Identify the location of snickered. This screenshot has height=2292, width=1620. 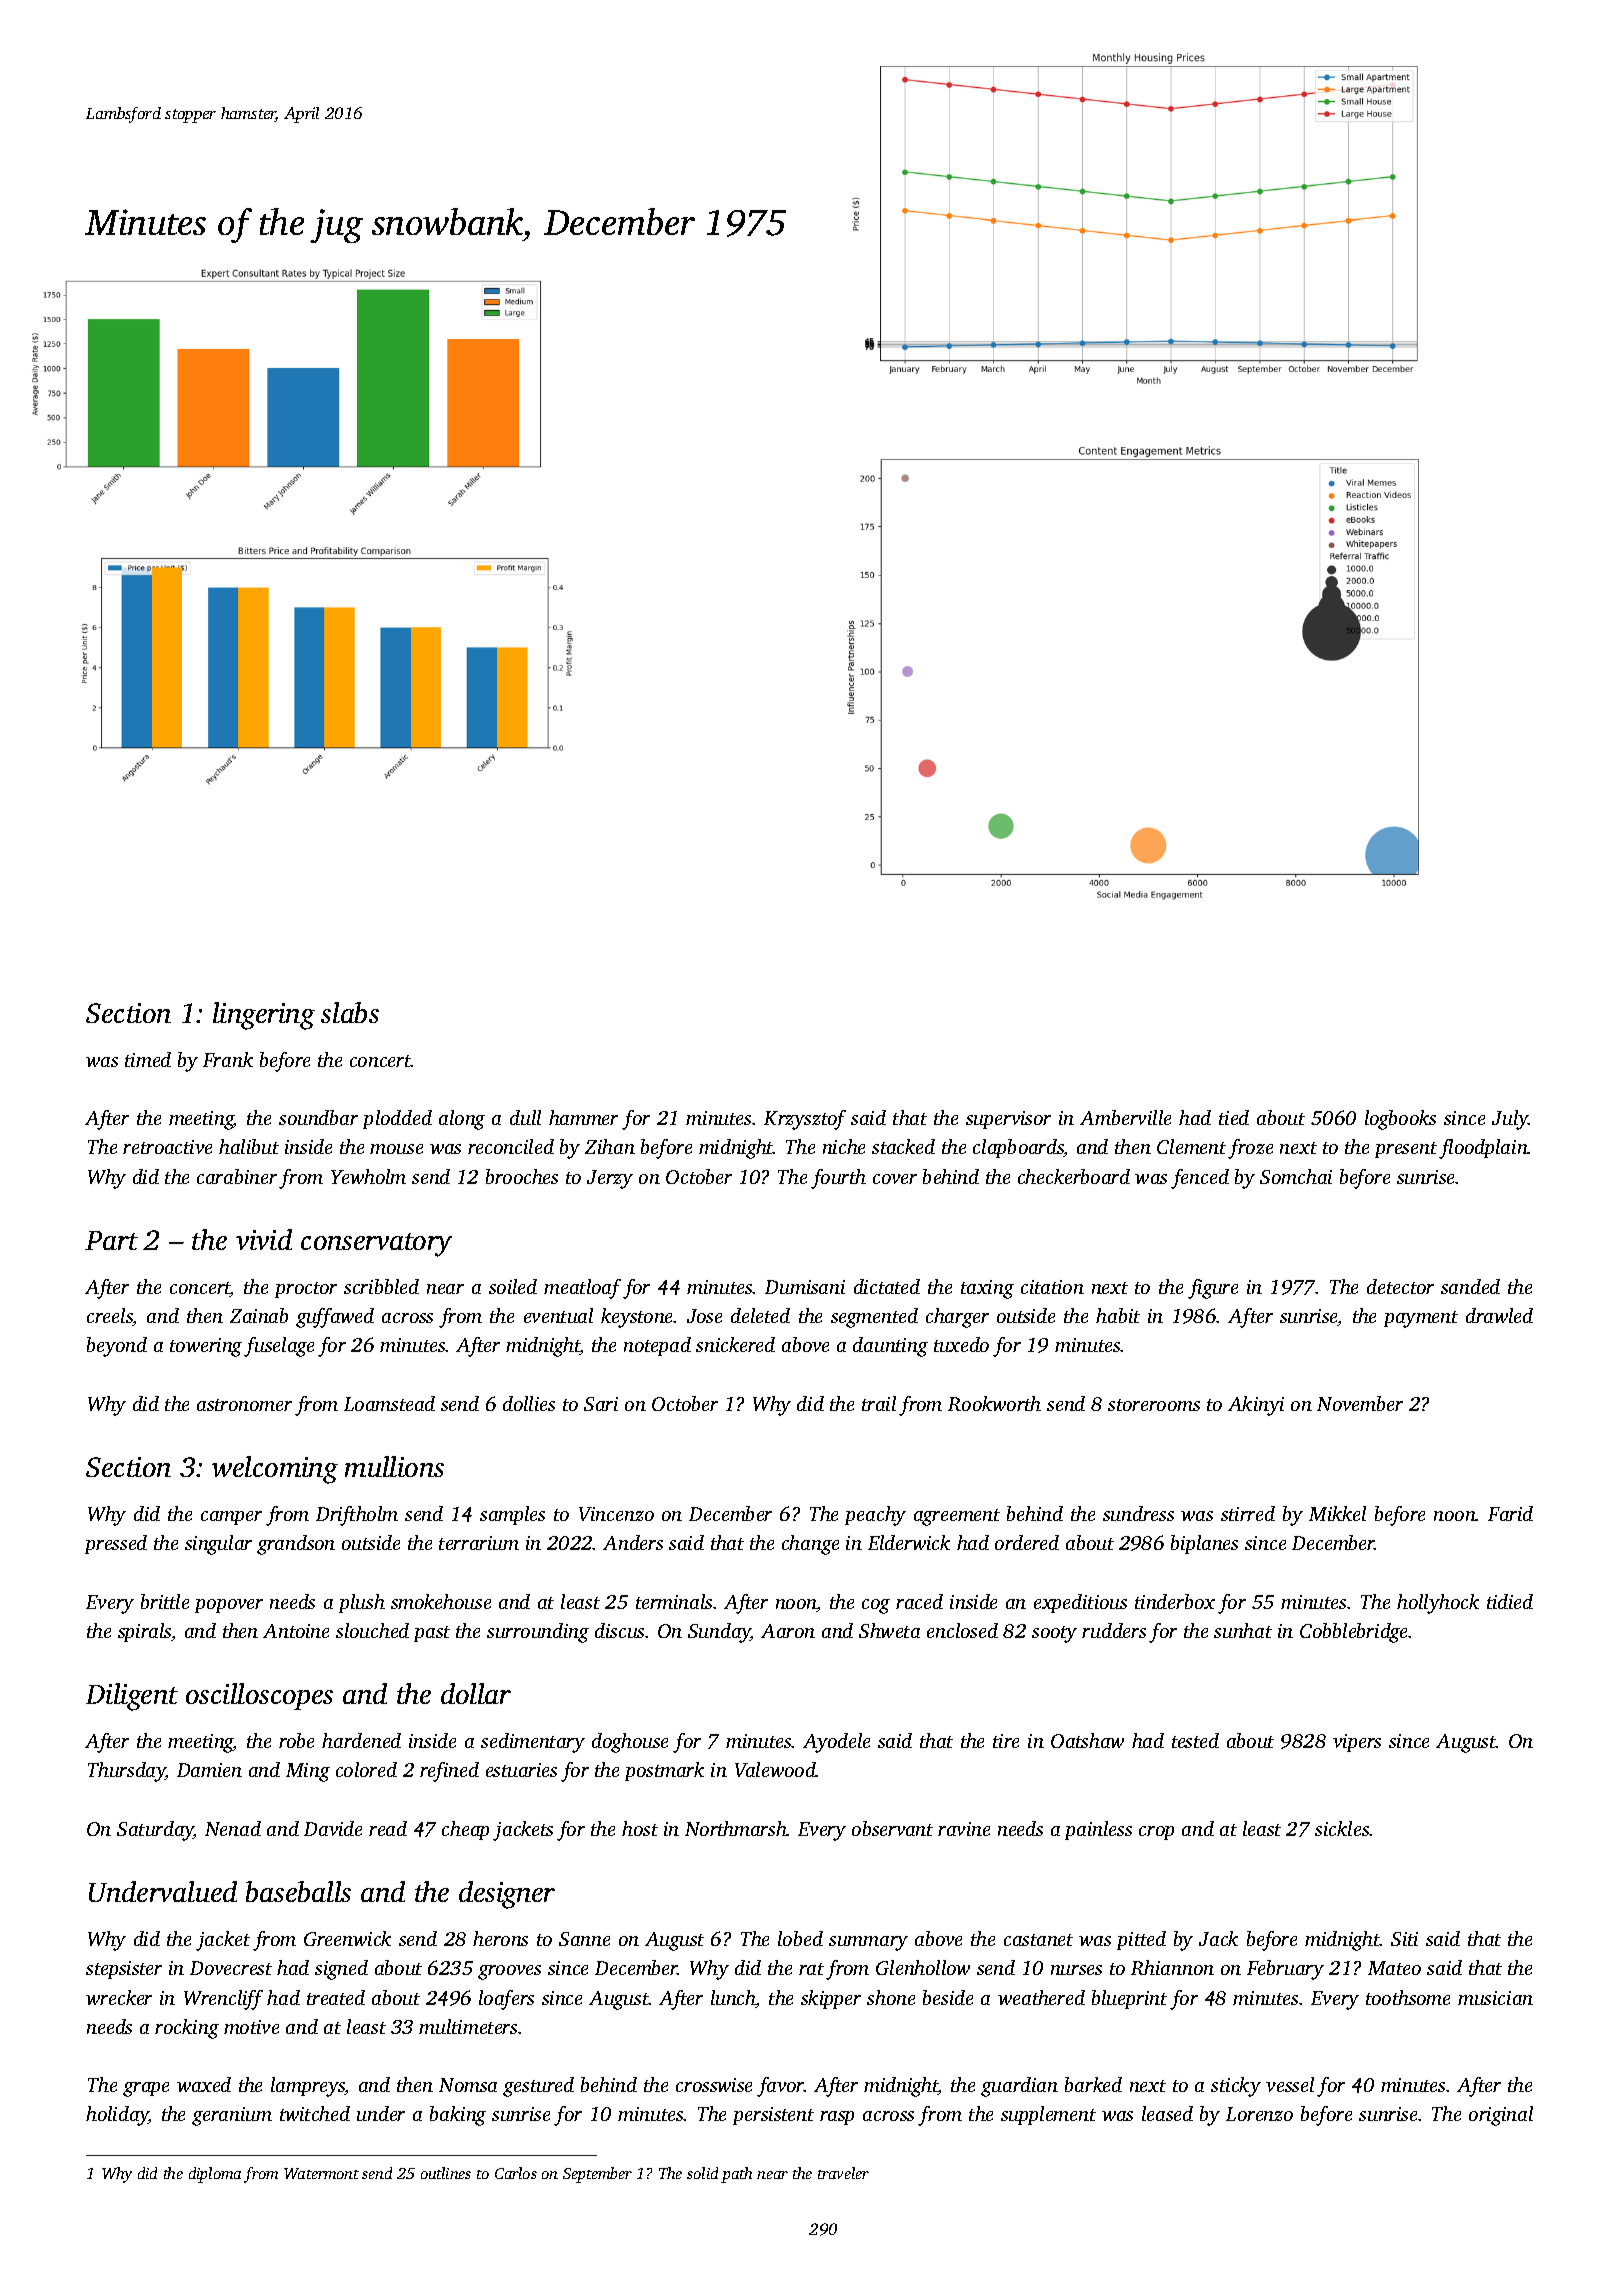
(735, 1344).
